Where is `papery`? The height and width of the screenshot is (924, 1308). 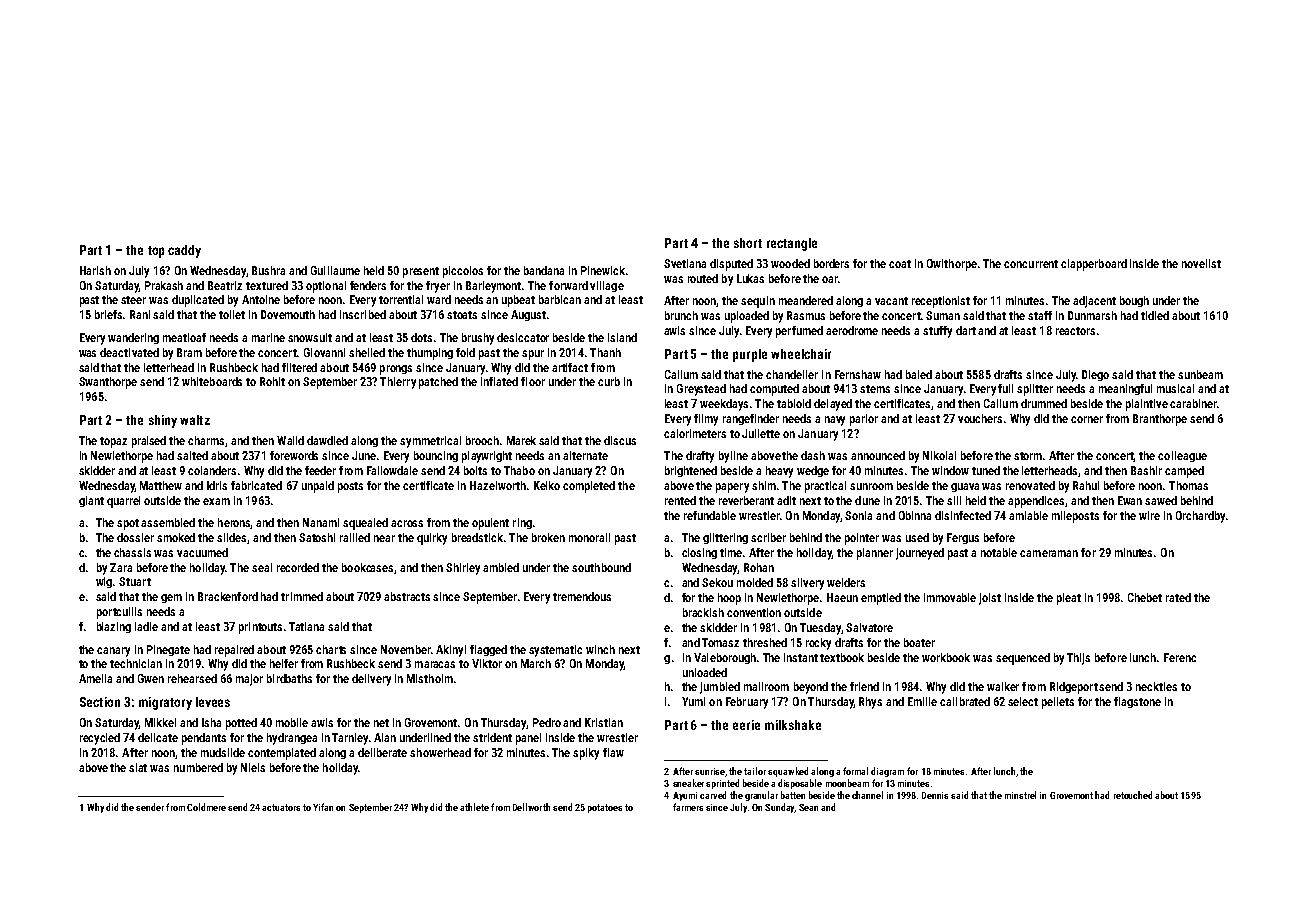
papery is located at coordinates (732, 488).
